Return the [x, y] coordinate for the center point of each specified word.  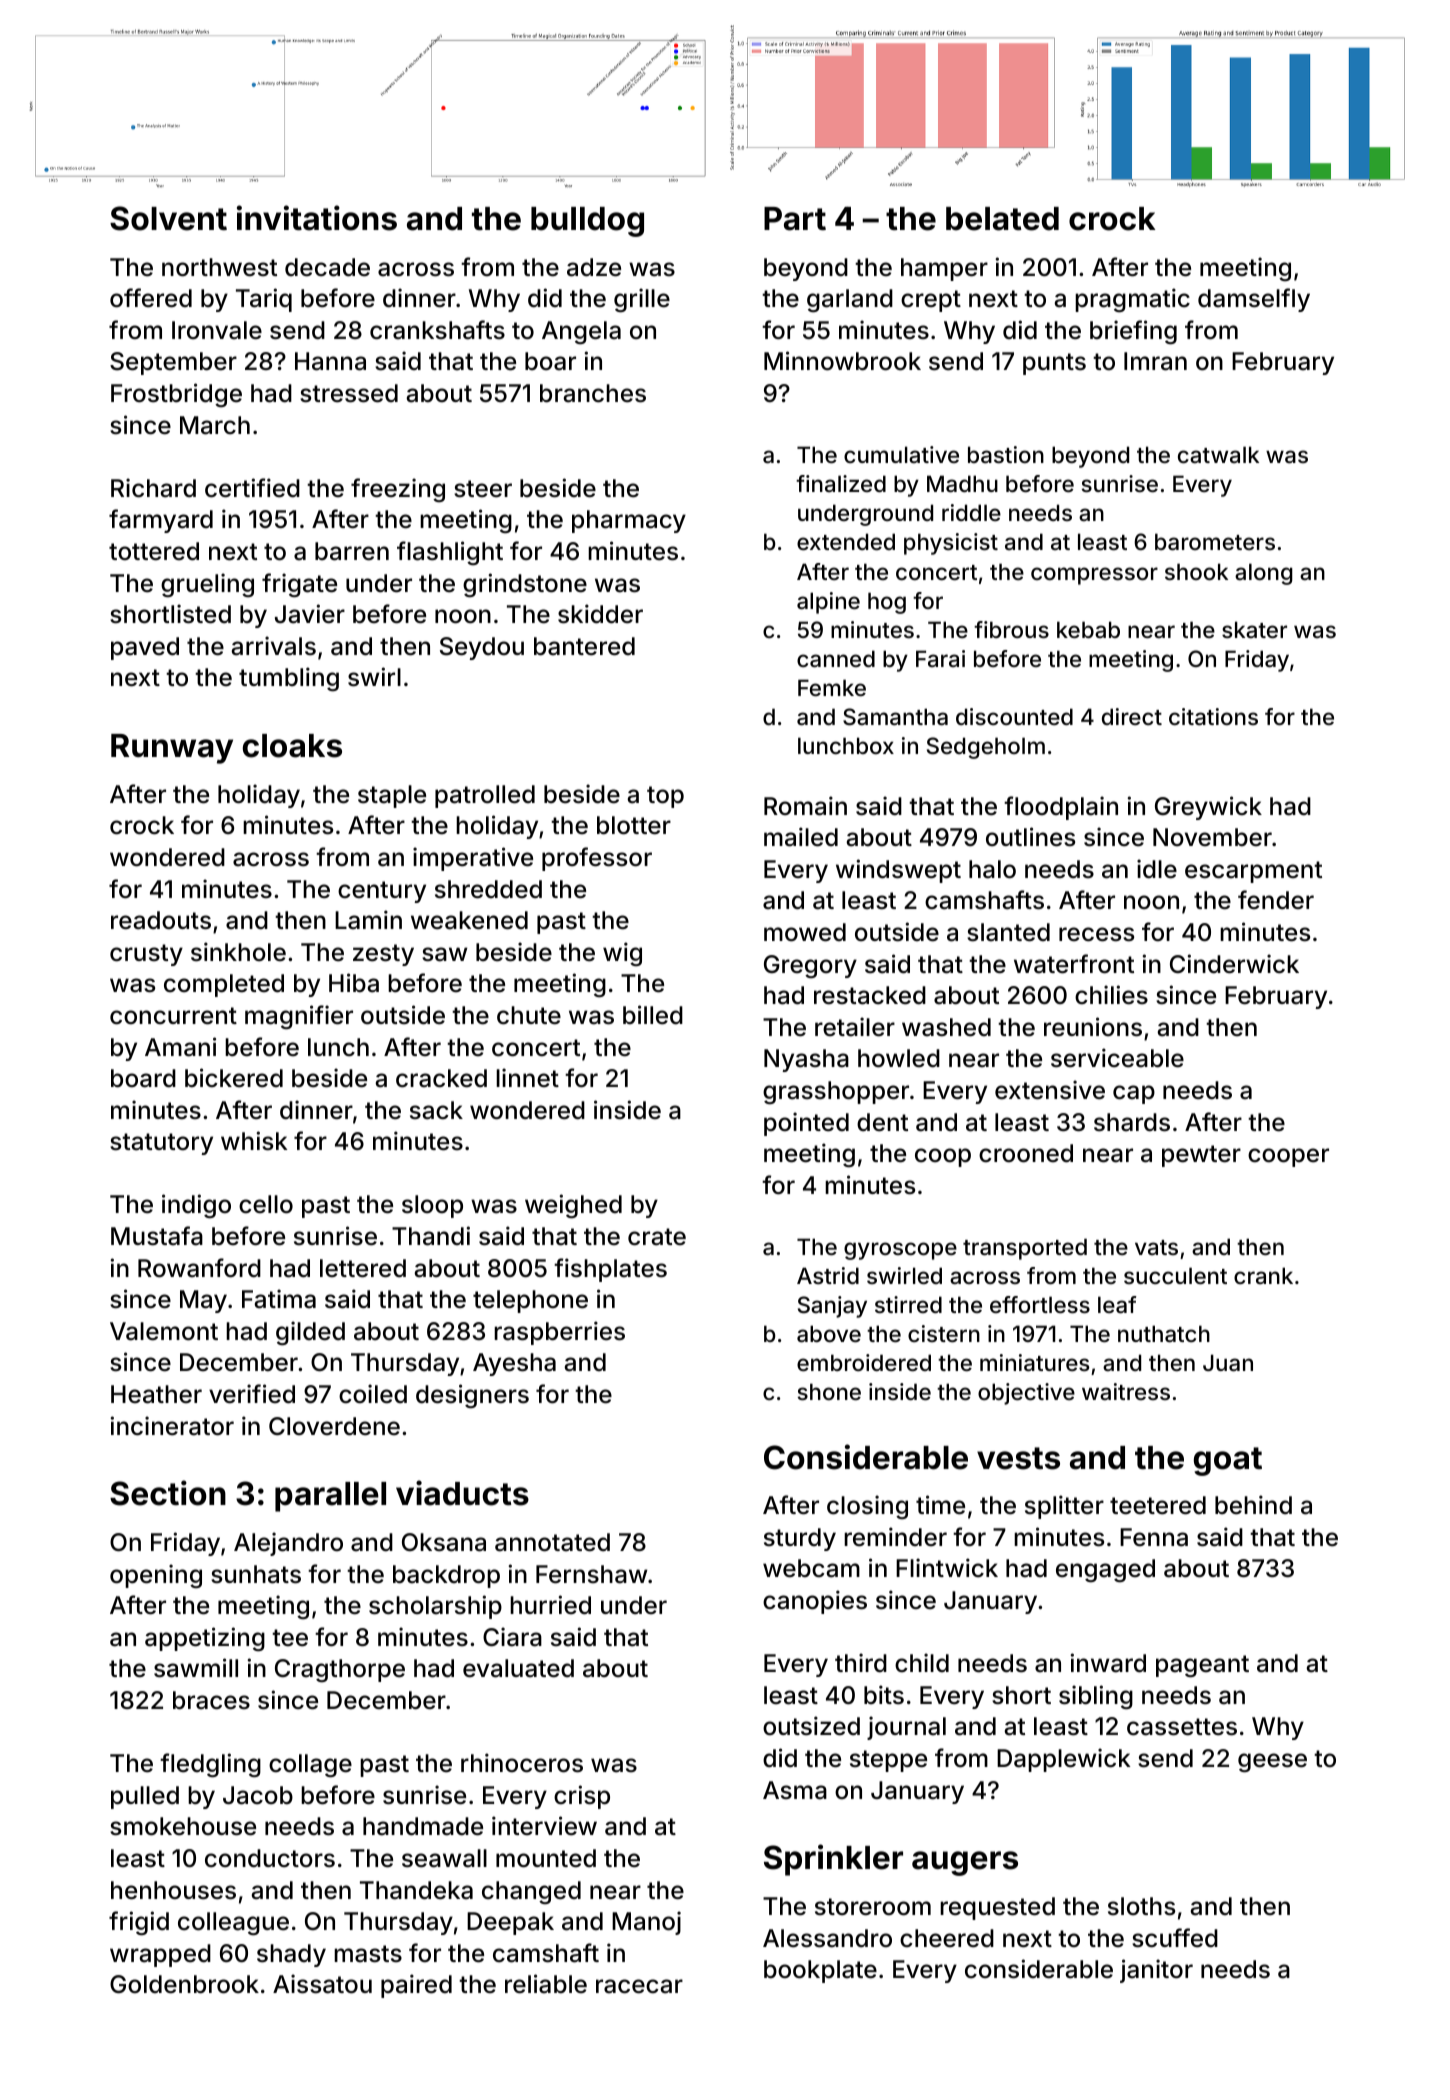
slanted [1008, 932]
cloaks [292, 746]
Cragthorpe [340, 1670]
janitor [1156, 1971]
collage [310, 1765]
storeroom [873, 1907]
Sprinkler [833, 1860]
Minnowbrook [842, 361]
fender [1276, 900]
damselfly [1254, 300]
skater [1254, 630]
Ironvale [217, 330]
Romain [805, 806]
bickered [234, 1078]
